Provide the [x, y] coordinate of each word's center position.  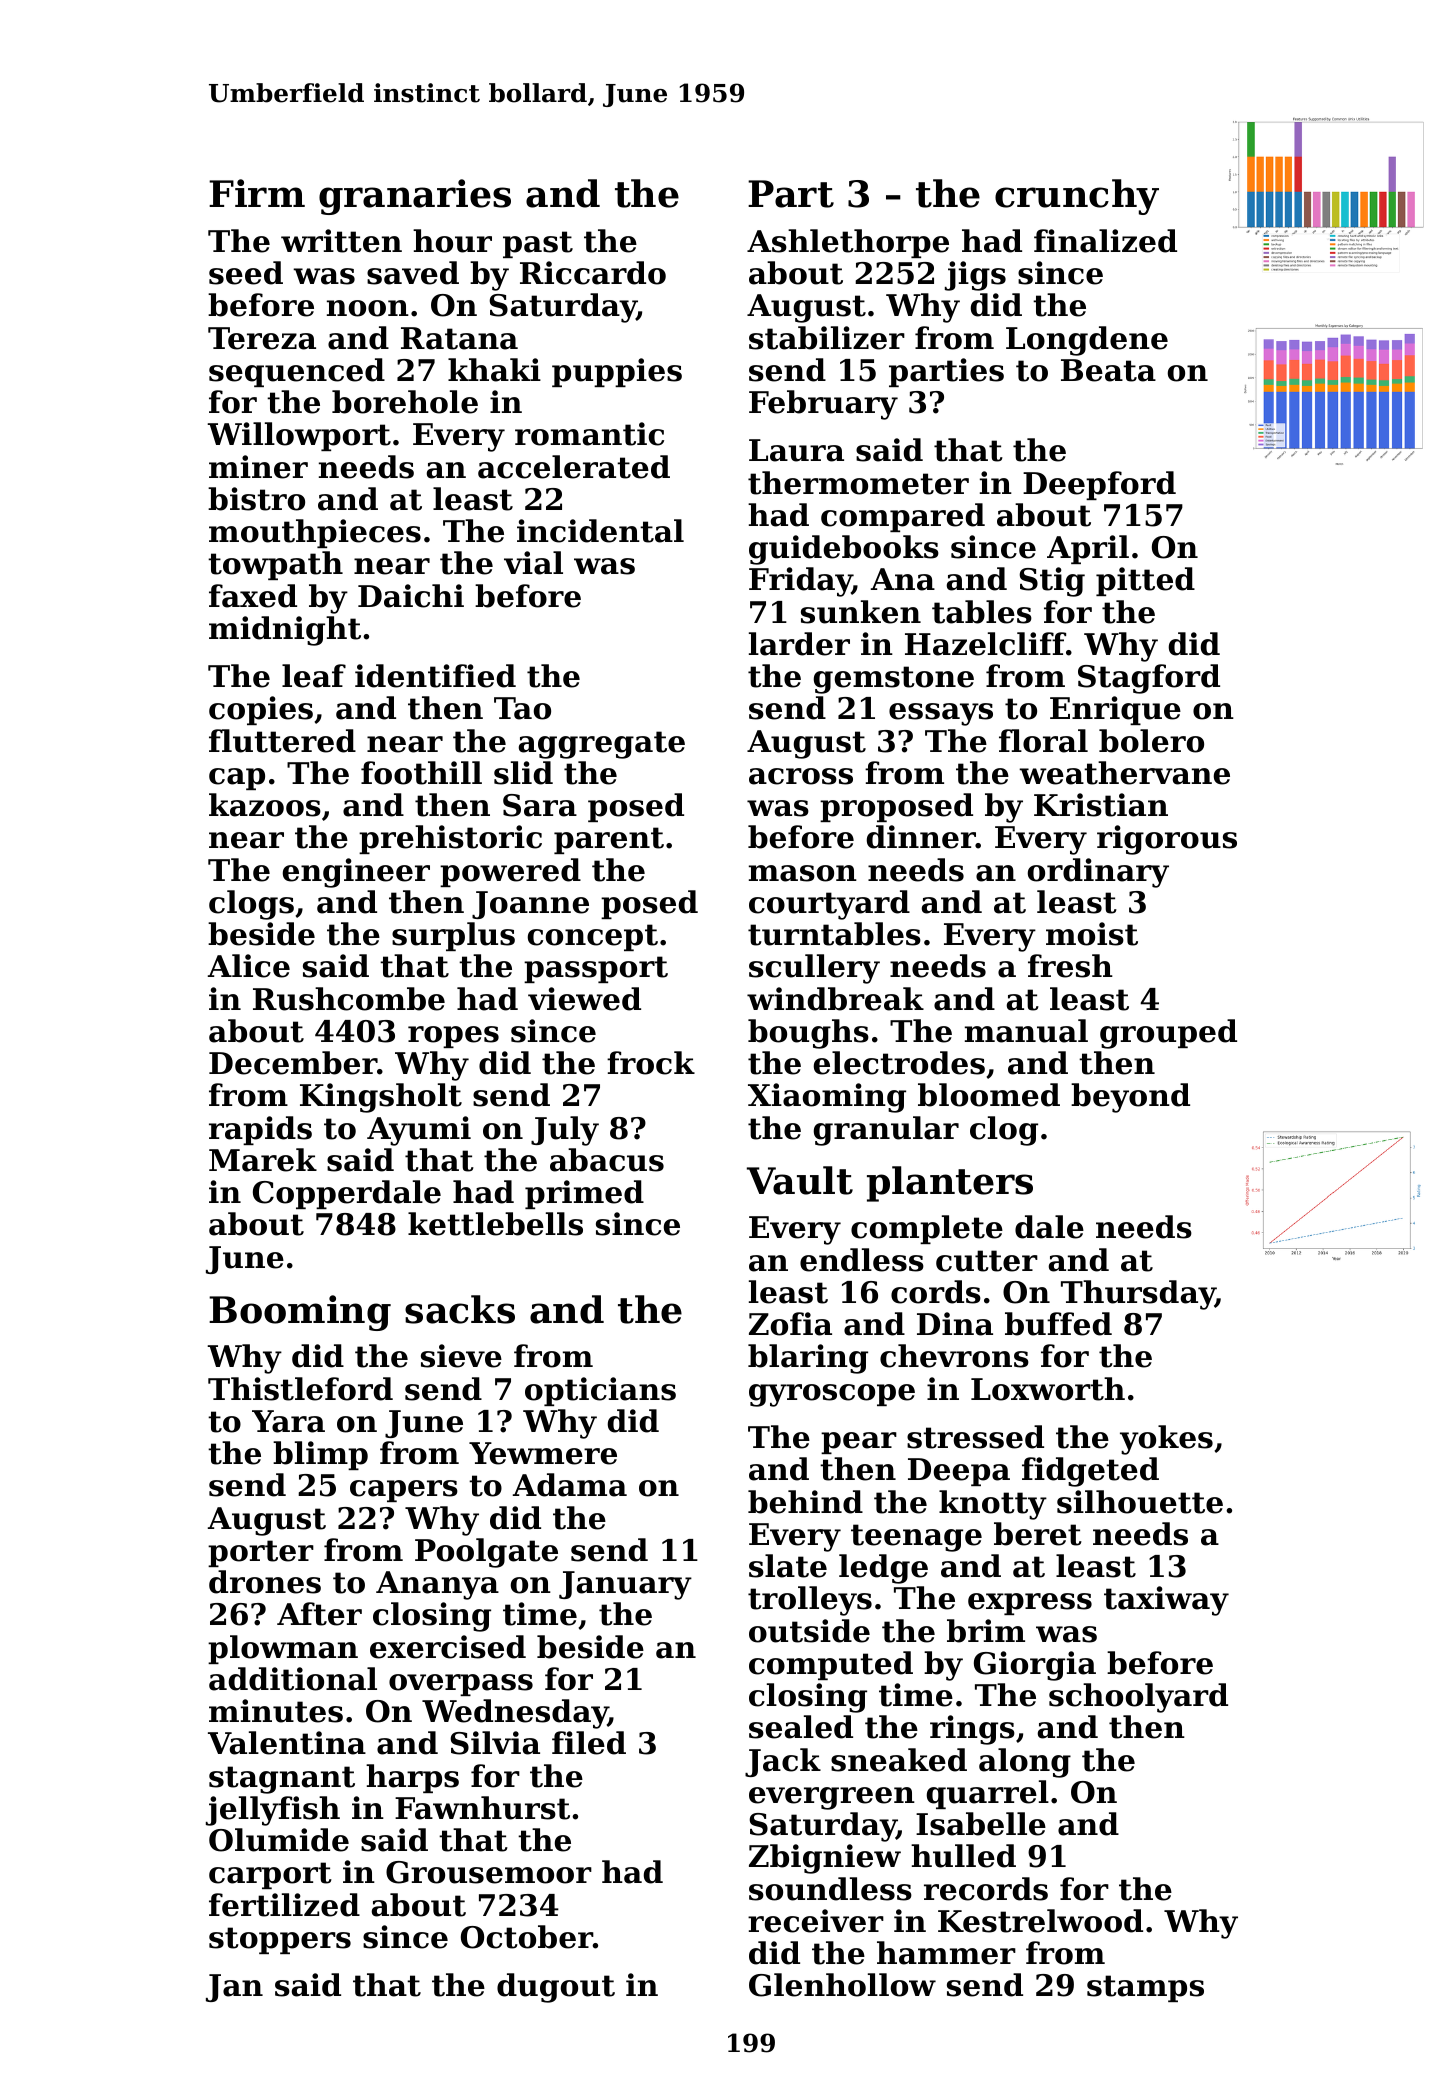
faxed [253, 596]
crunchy [1077, 197]
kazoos [265, 805]
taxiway [1166, 1601]
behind [805, 1502]
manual [1026, 1031]
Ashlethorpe [848, 243]
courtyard [829, 905]
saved [413, 273]
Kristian [1101, 805]
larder [799, 644]
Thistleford [300, 1389]
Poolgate [486, 1553]
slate [788, 1566]
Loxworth [1048, 1389]
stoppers [280, 1940]
